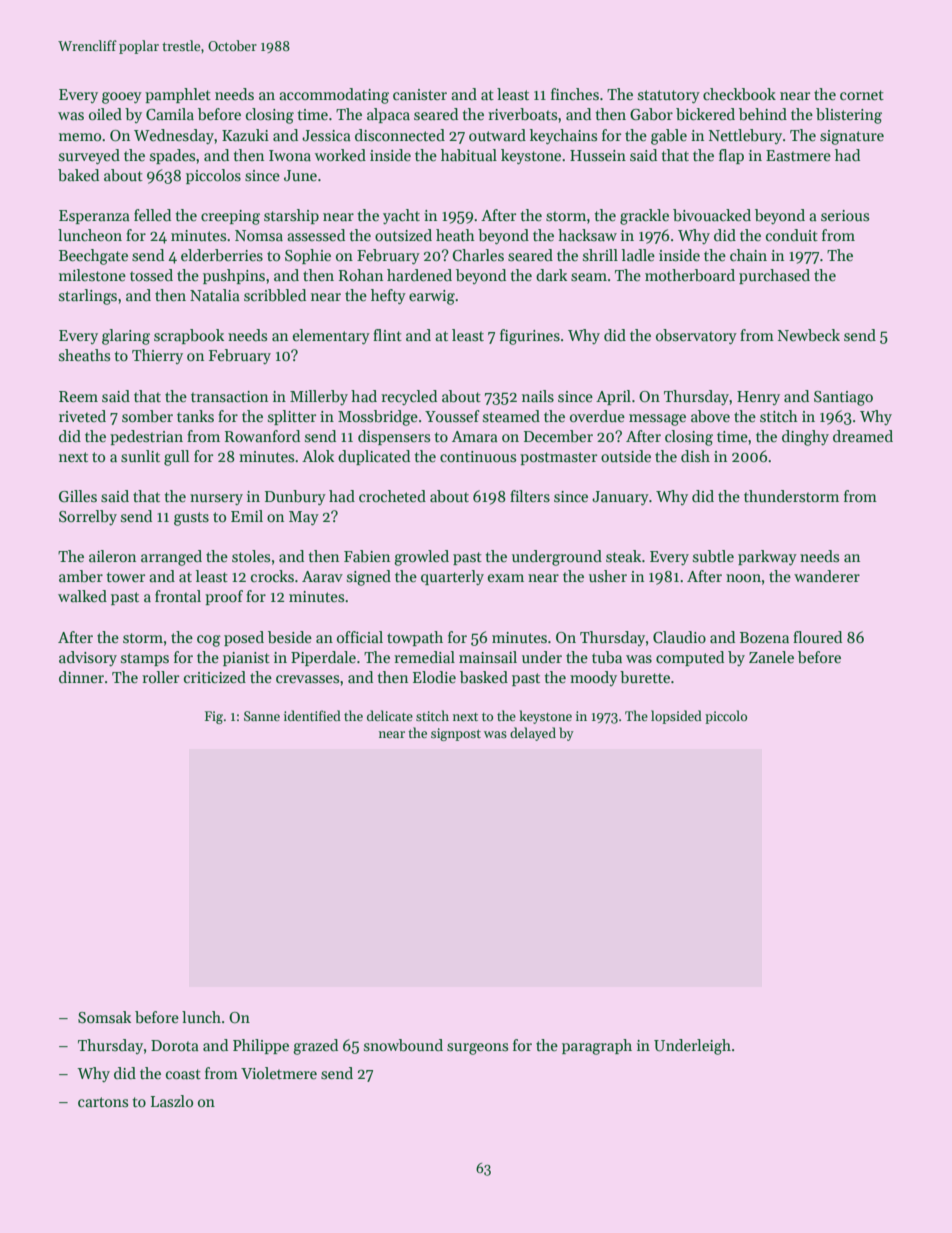  Describe the element at coordinates (125, 577) in the page. I see `tower` at that location.
